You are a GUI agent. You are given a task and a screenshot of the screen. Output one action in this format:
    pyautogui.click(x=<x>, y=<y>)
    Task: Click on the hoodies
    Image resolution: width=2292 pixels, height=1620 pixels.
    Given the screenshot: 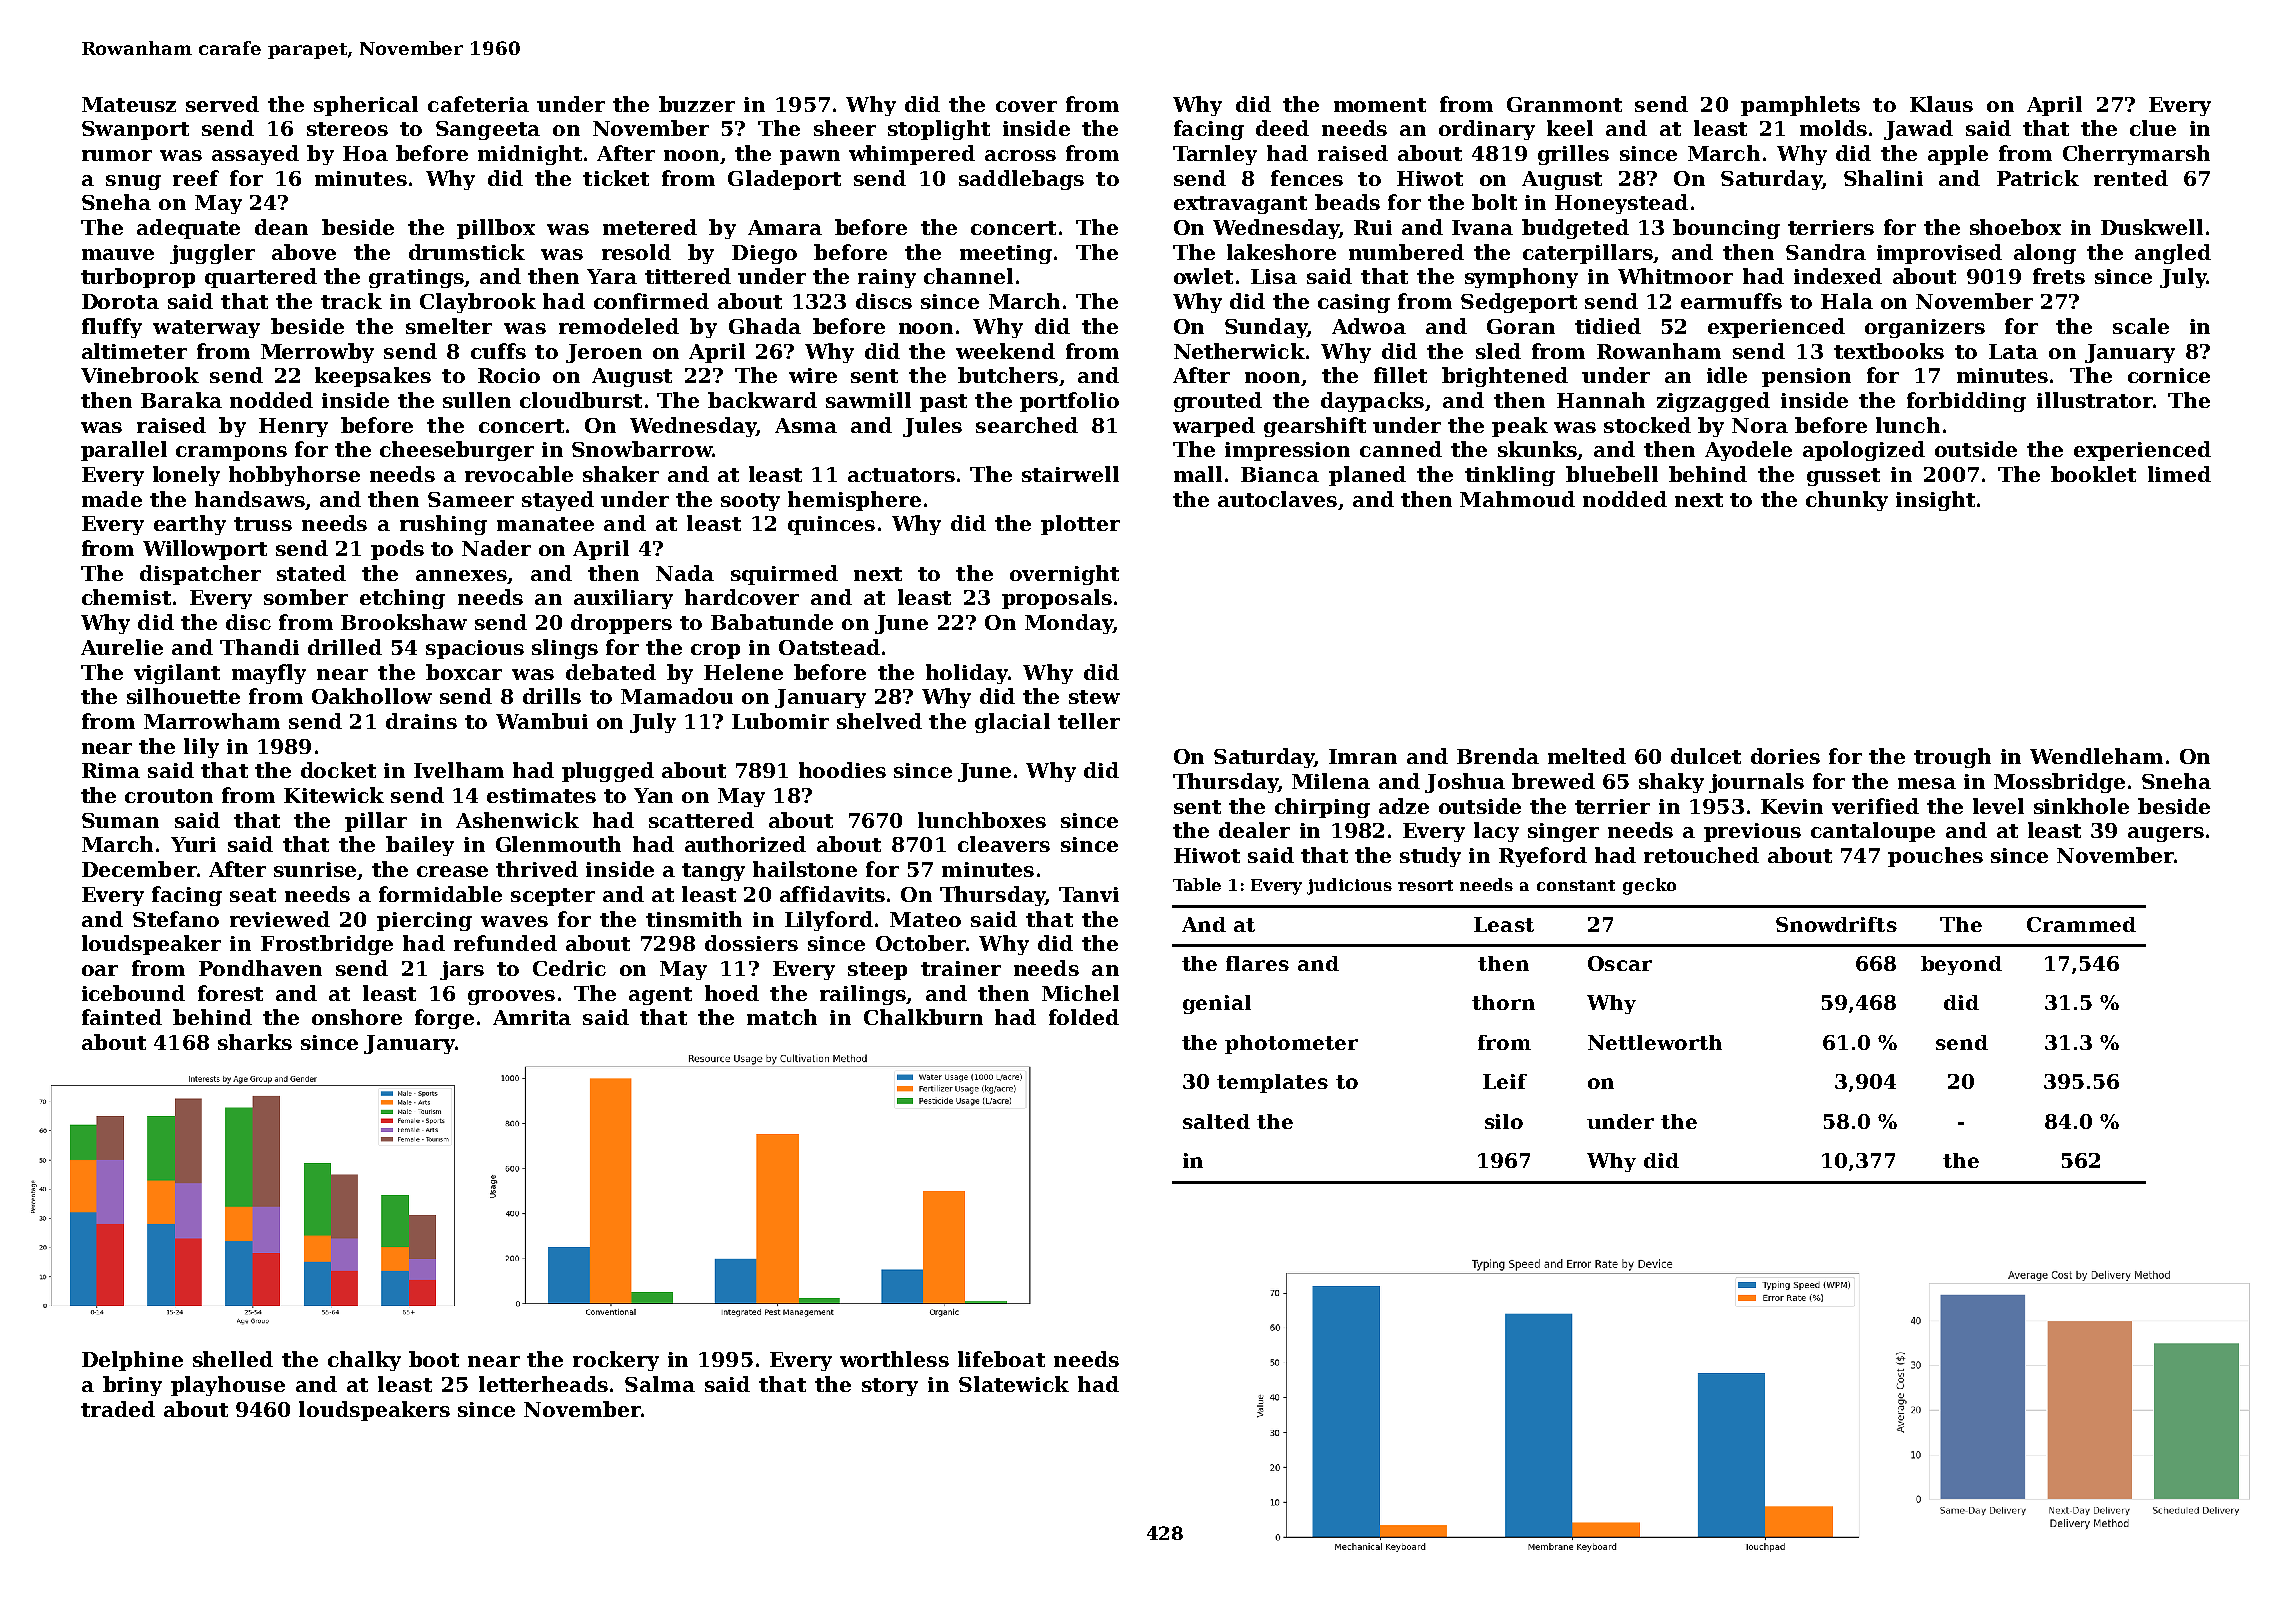 What is the action you would take?
    pyautogui.click(x=842, y=770)
